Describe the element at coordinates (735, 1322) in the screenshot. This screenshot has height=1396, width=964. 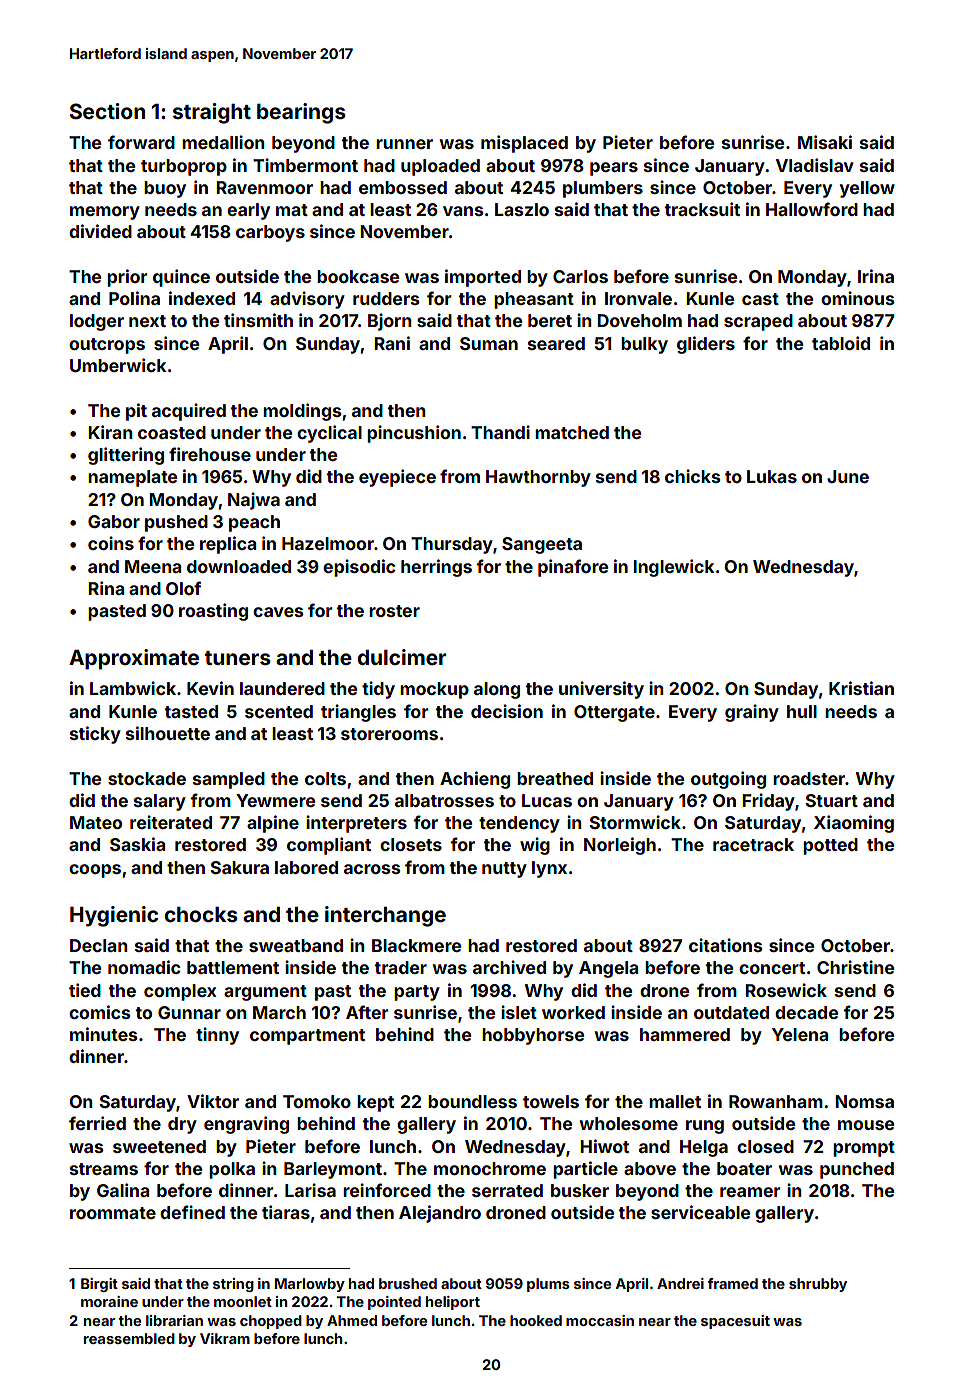
I see `spacesuit` at that location.
